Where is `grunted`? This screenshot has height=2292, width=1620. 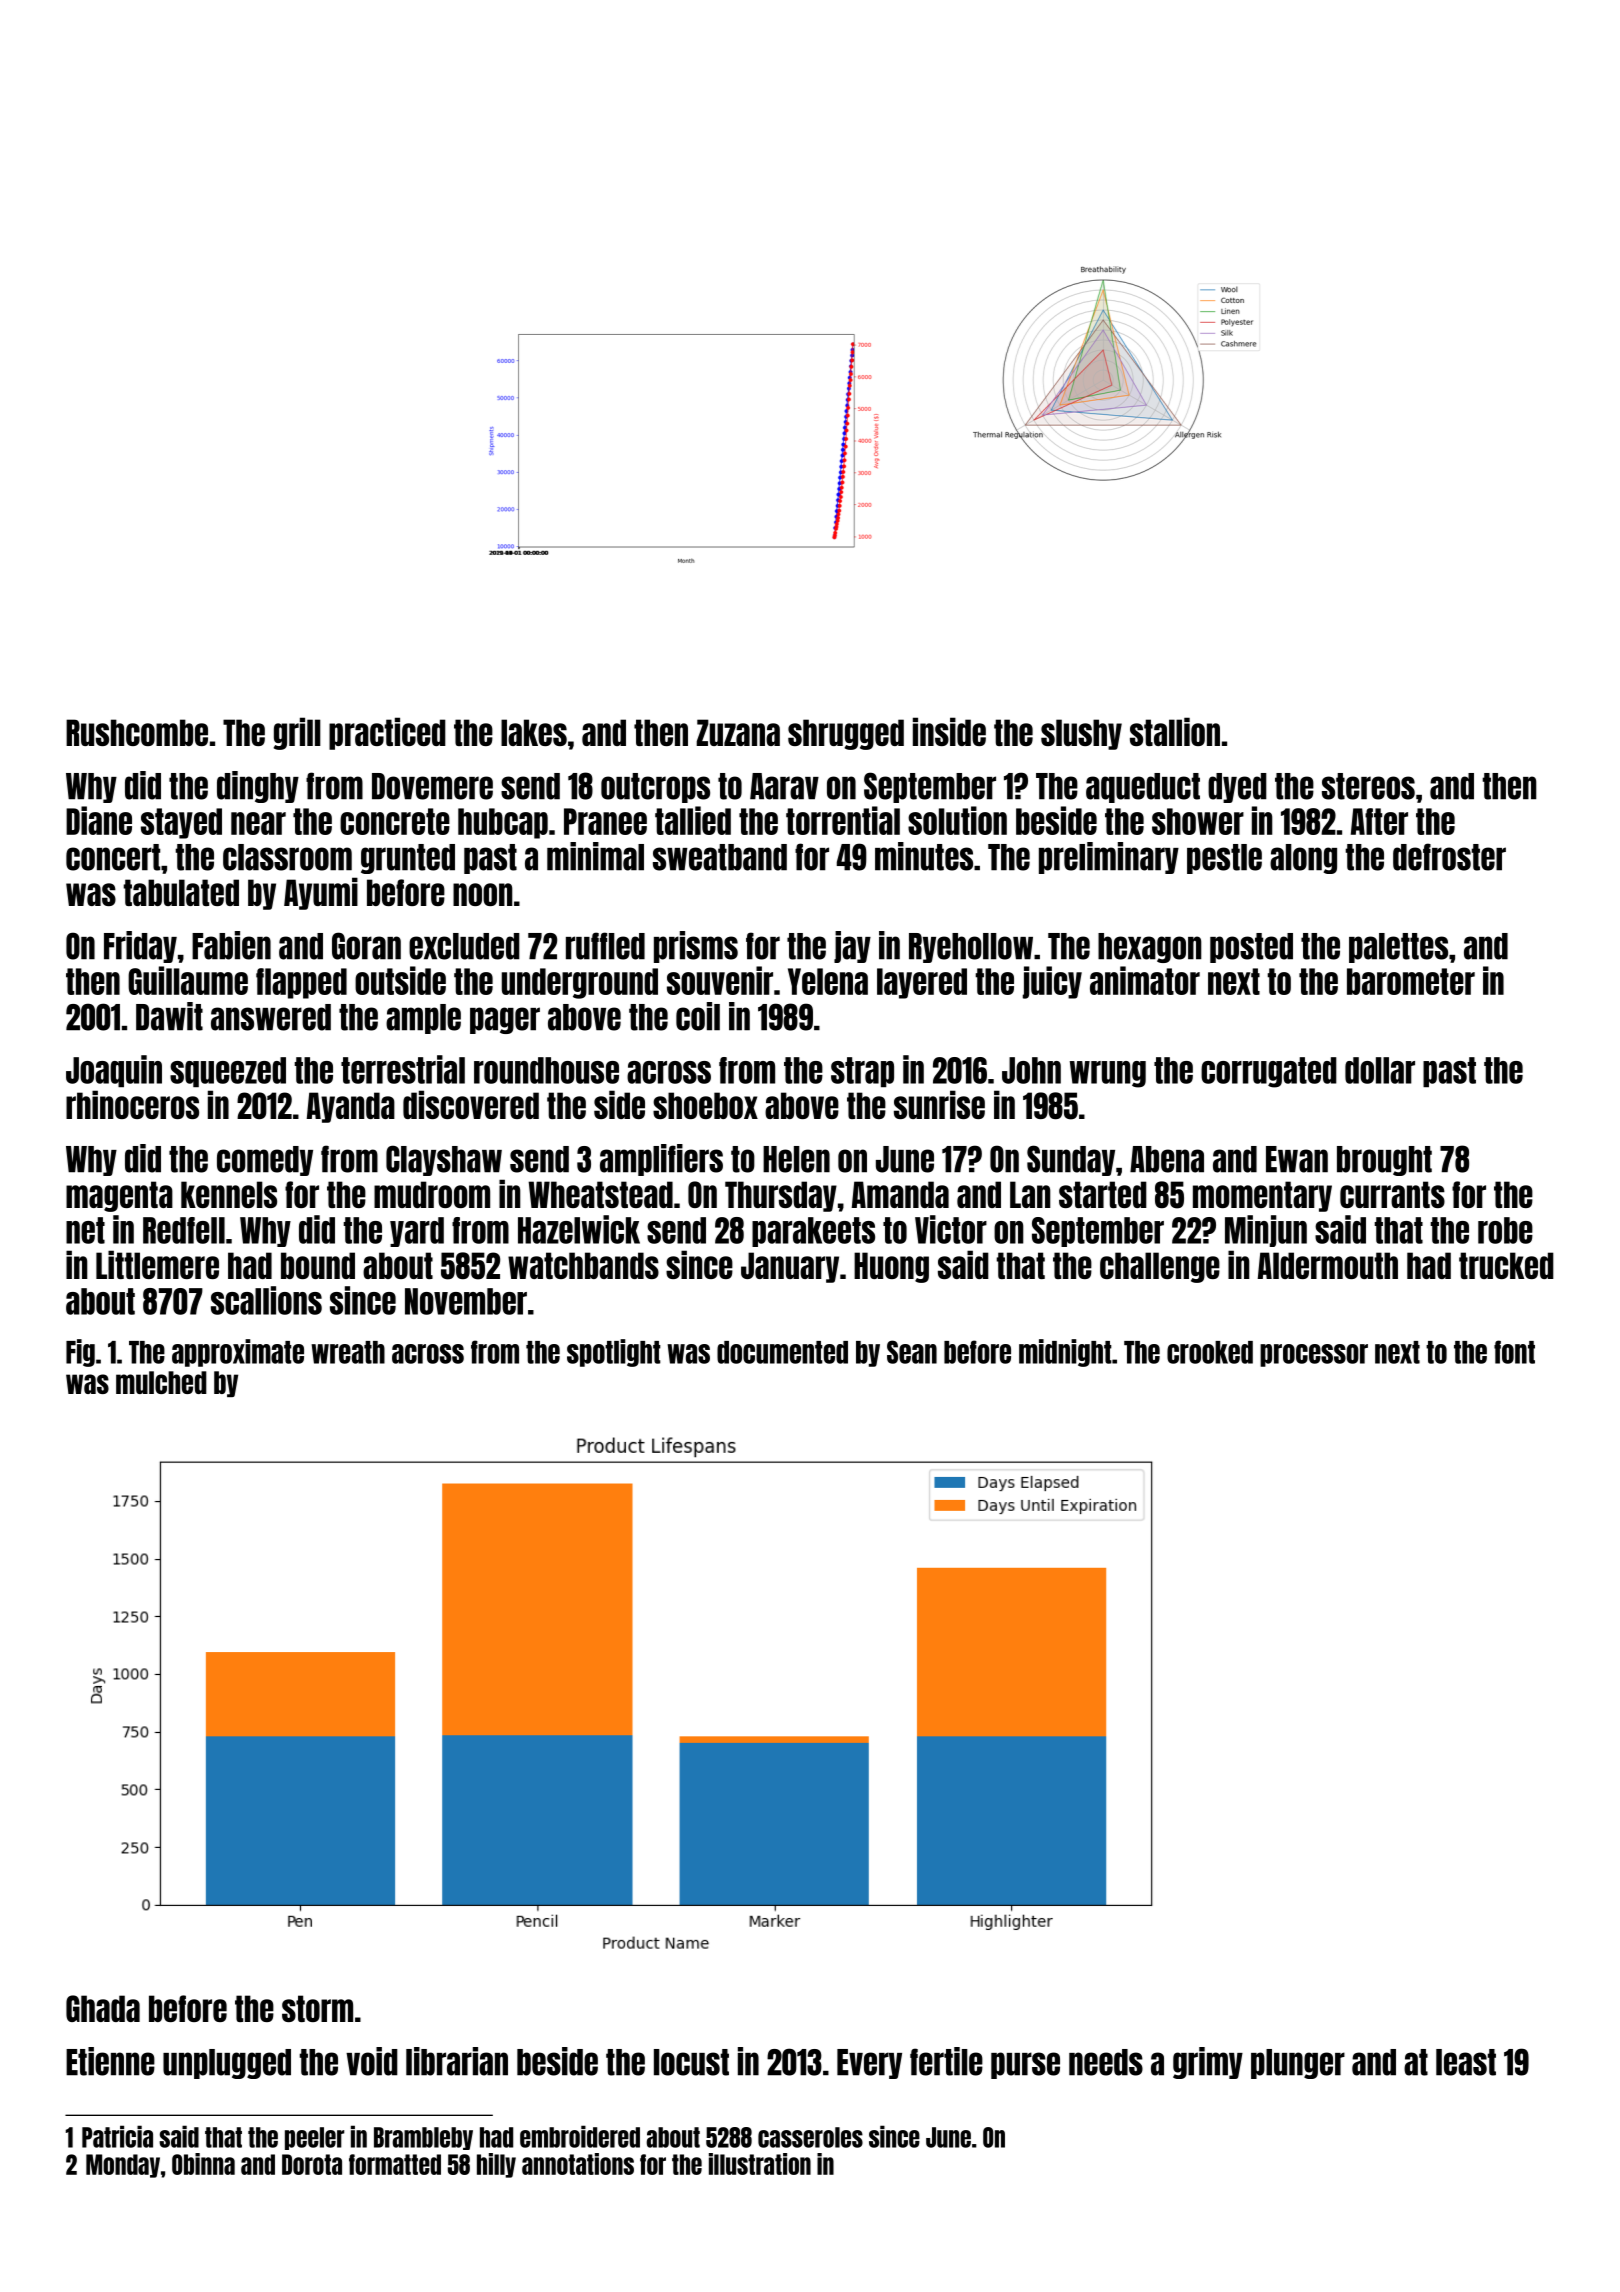 grunted is located at coordinates (408, 859).
